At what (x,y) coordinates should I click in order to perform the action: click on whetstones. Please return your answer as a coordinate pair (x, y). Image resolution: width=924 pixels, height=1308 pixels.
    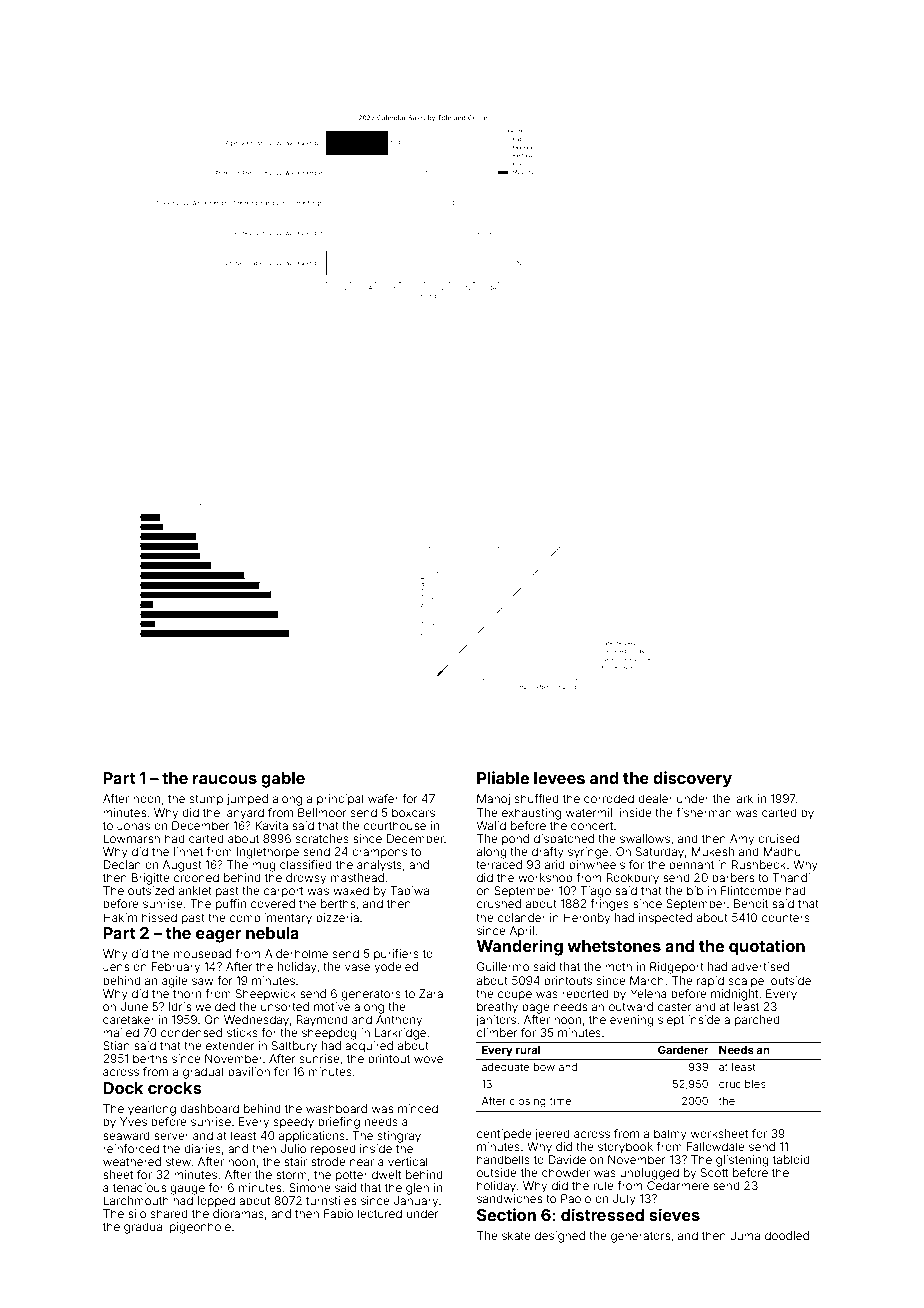
    Looking at the image, I should click on (614, 946).
